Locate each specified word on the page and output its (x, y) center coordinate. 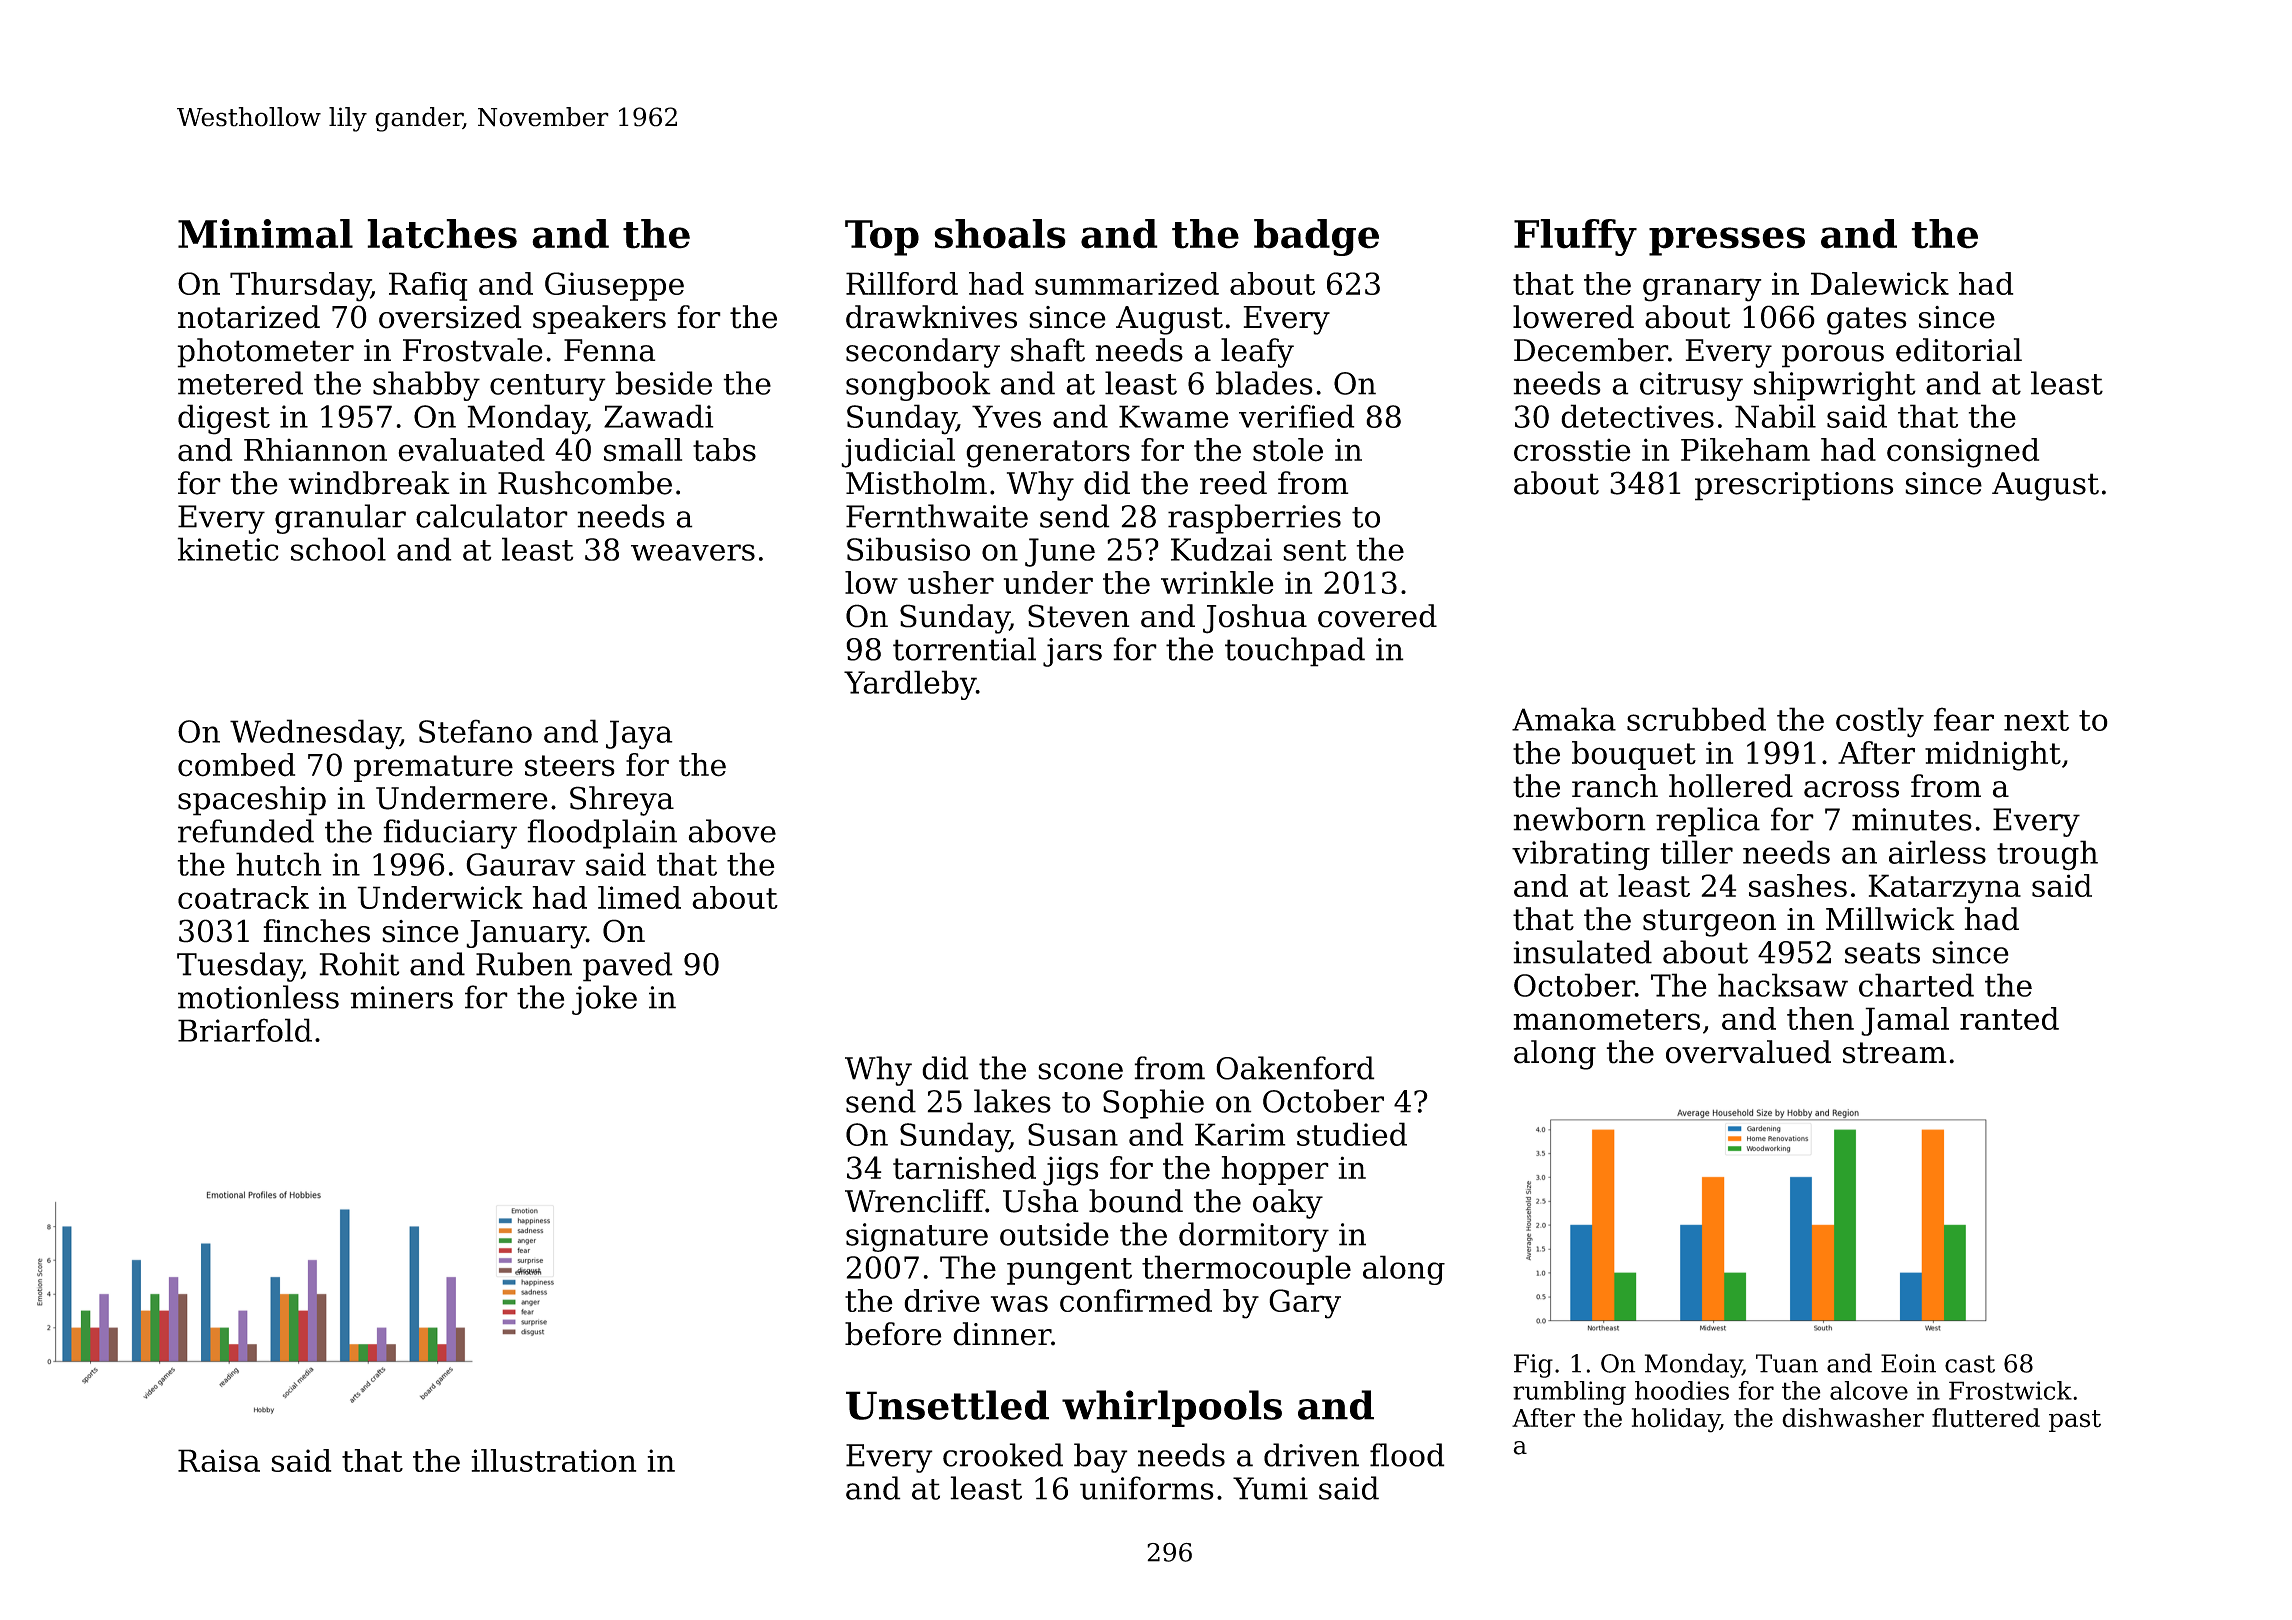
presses (1727, 241)
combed (236, 765)
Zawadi (659, 416)
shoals (1000, 234)
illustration (554, 1460)
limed (639, 897)
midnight (1993, 756)
